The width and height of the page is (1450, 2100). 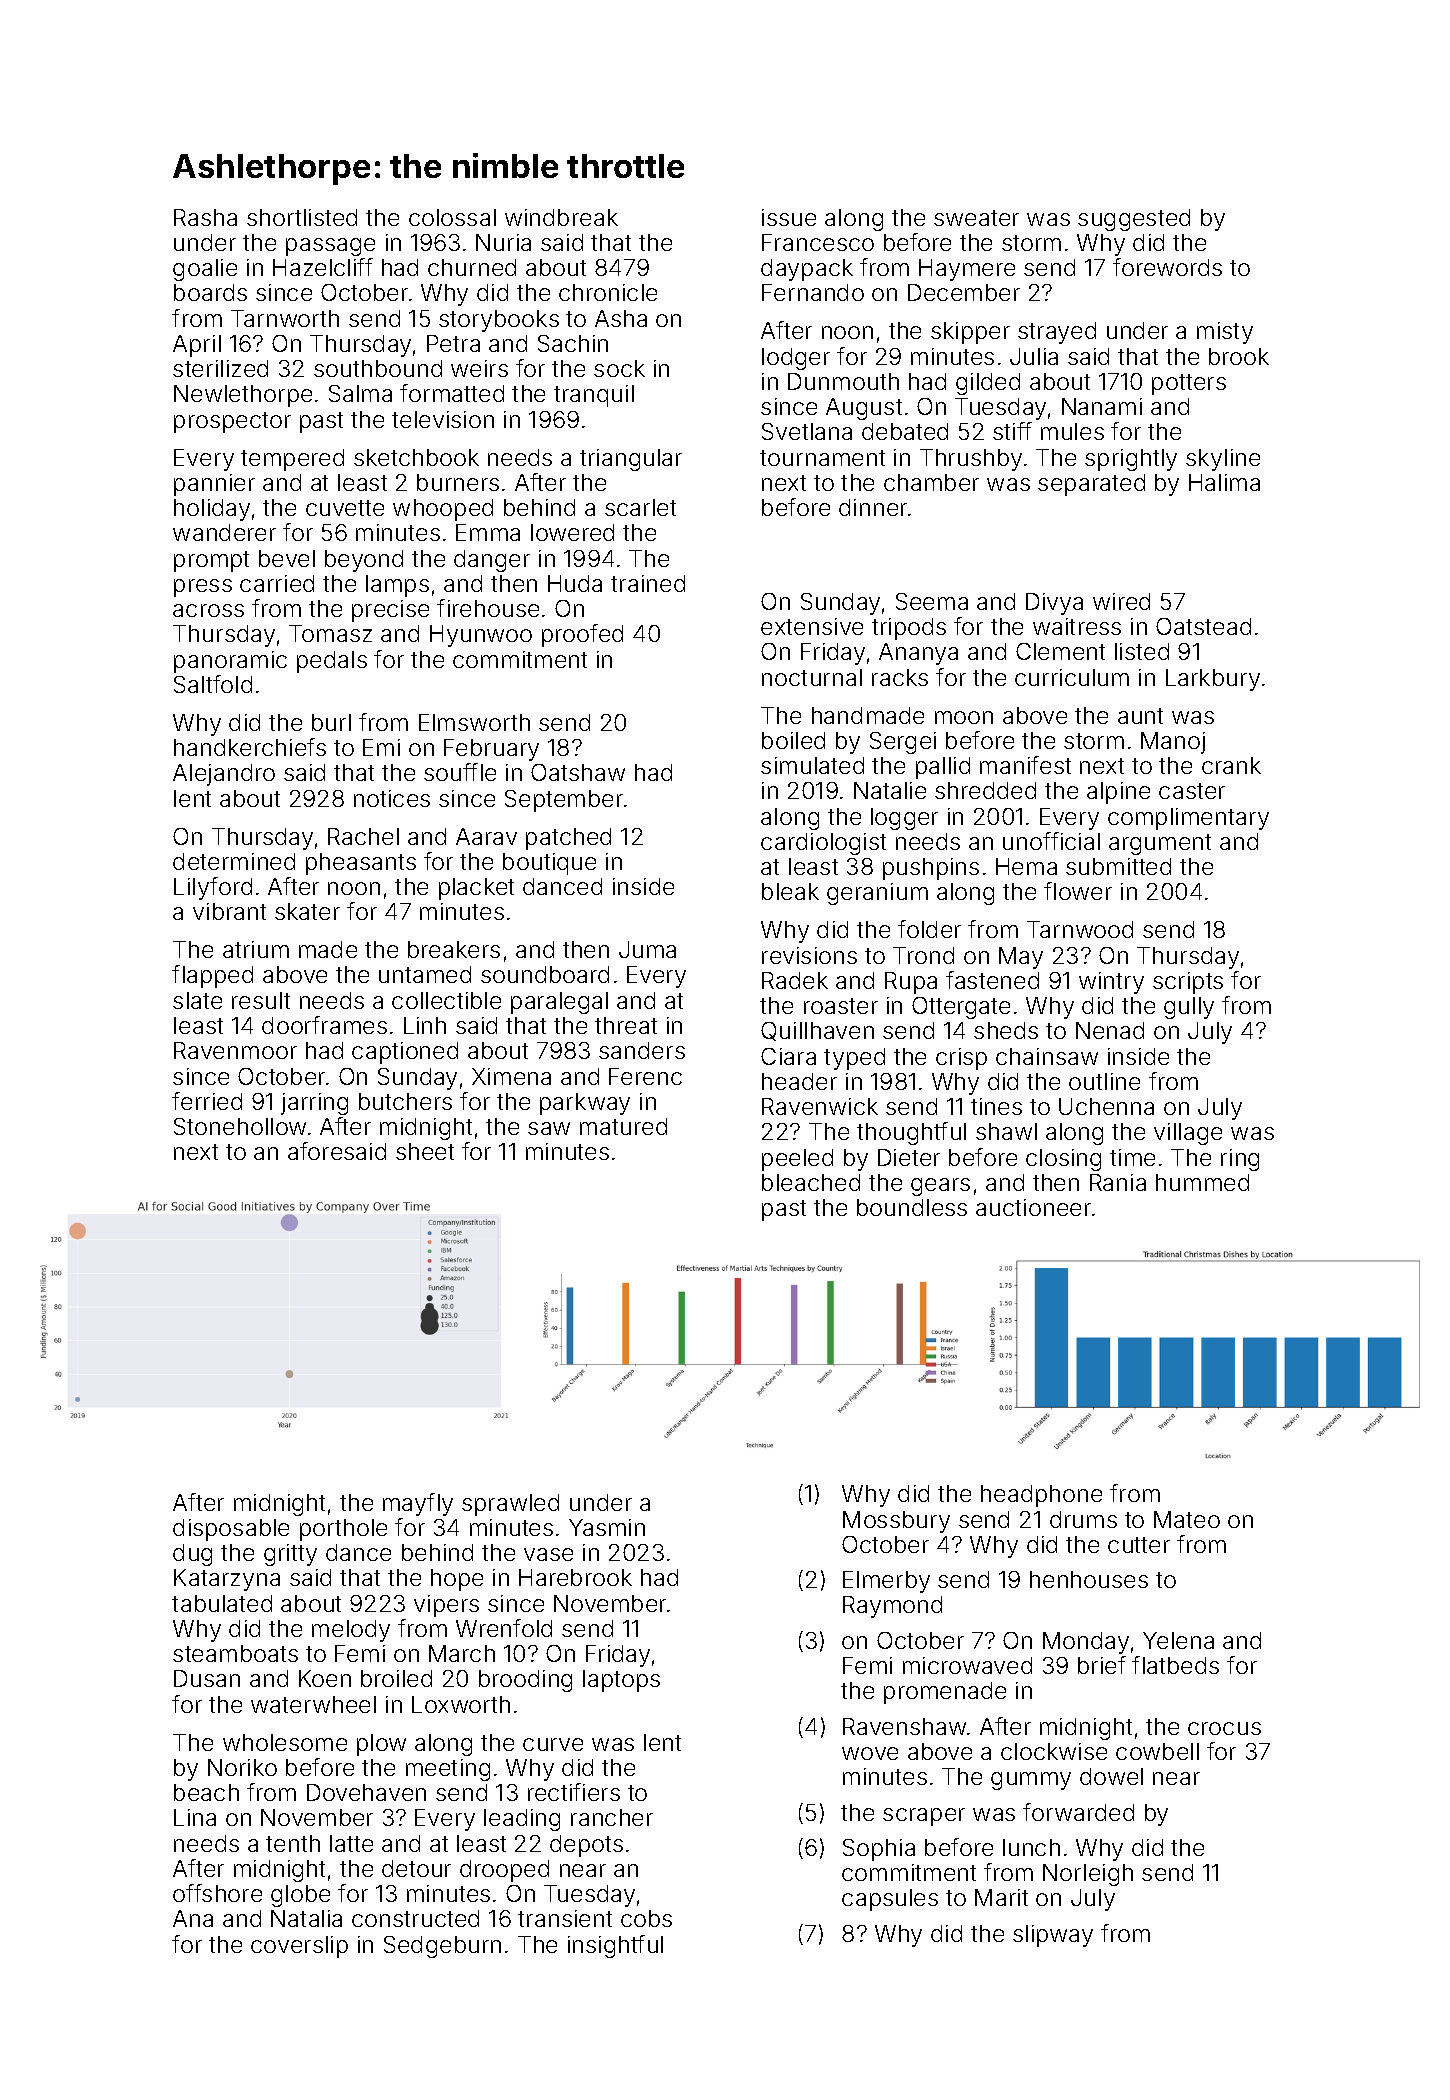 I want to click on Mateo, so click(x=1187, y=1519).
